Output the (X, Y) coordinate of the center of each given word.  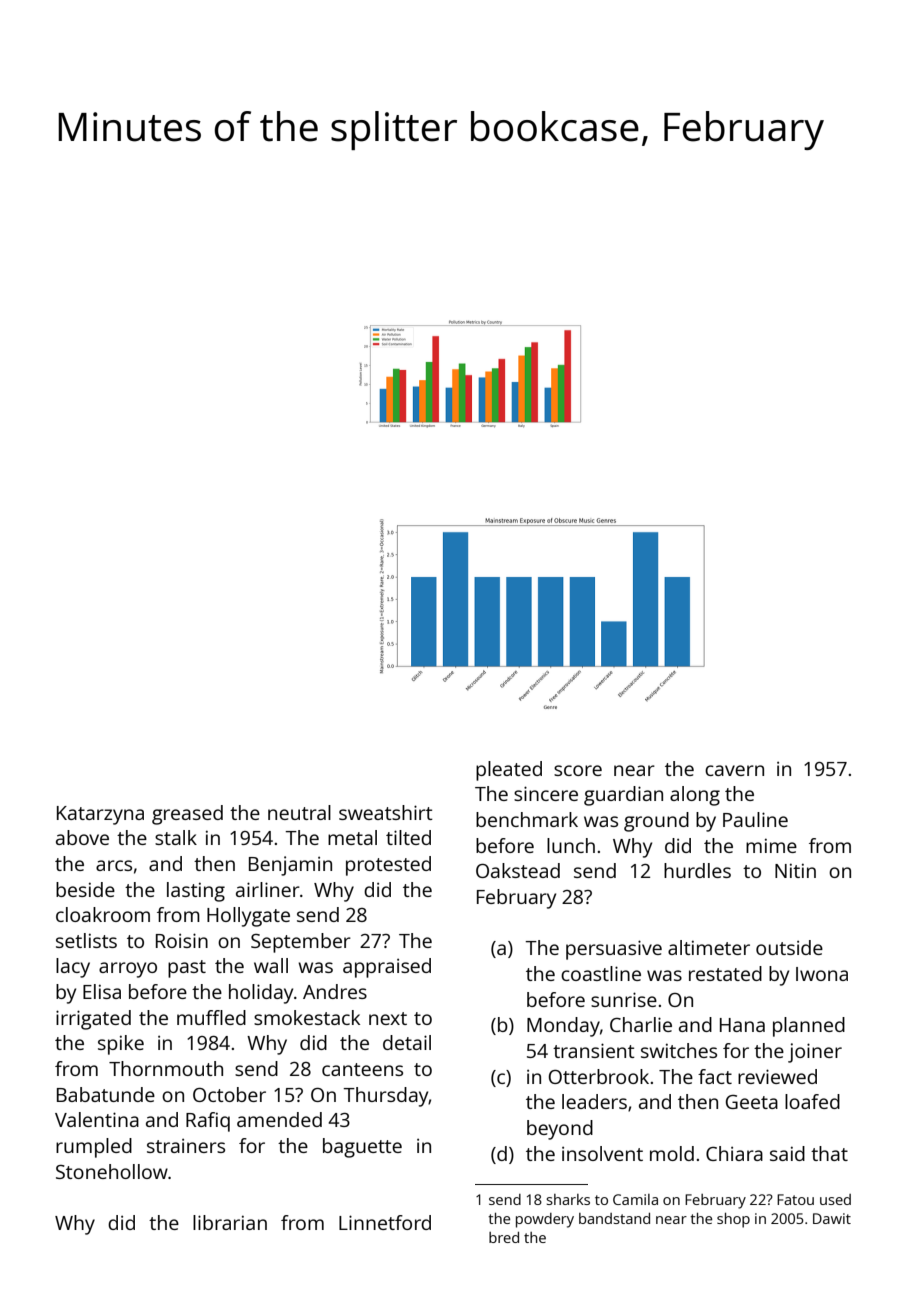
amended (279, 1119)
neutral (299, 812)
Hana (742, 1025)
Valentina (97, 1119)
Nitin (795, 870)
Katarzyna (100, 815)
